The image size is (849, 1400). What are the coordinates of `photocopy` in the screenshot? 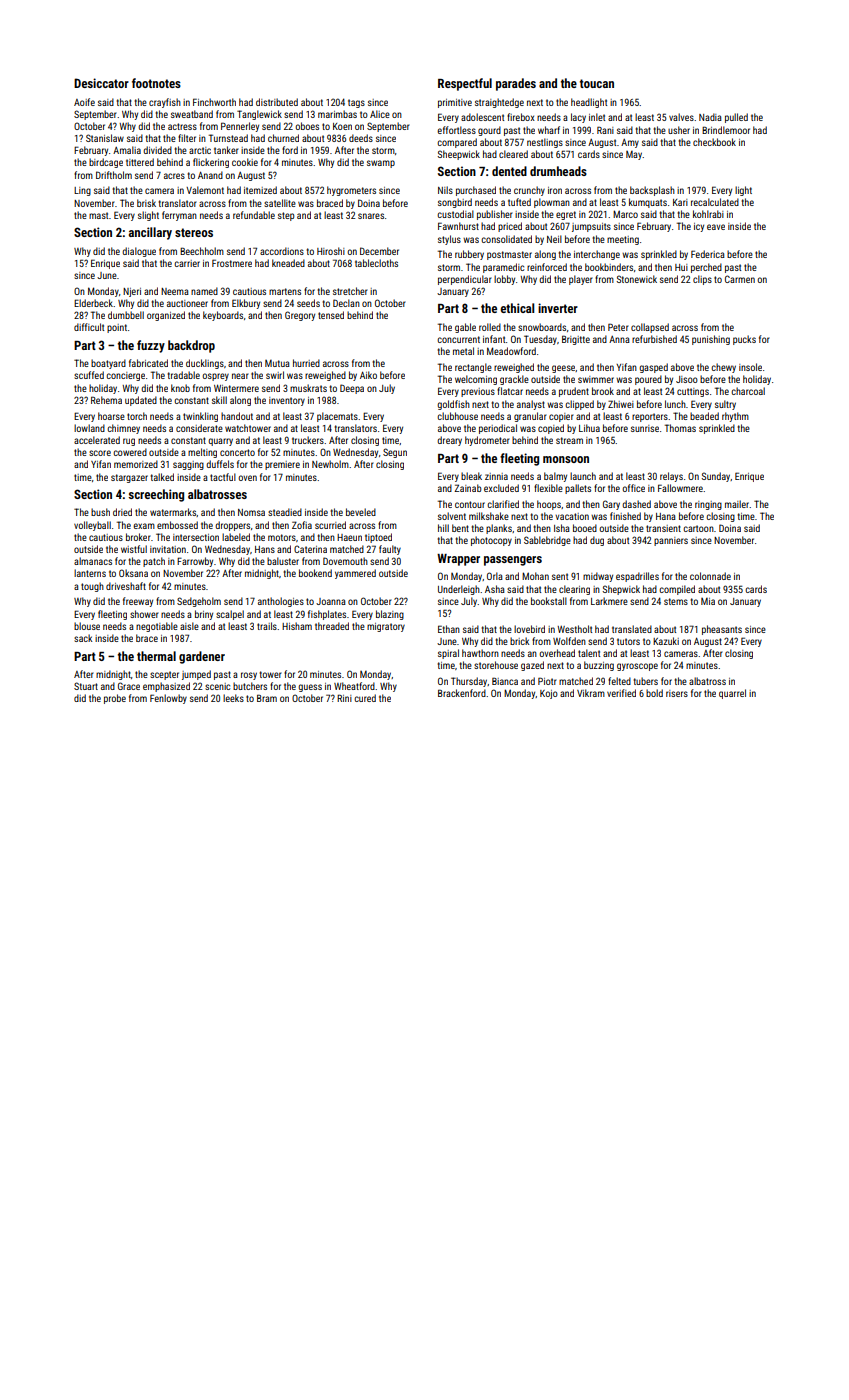 It's located at (491, 541).
